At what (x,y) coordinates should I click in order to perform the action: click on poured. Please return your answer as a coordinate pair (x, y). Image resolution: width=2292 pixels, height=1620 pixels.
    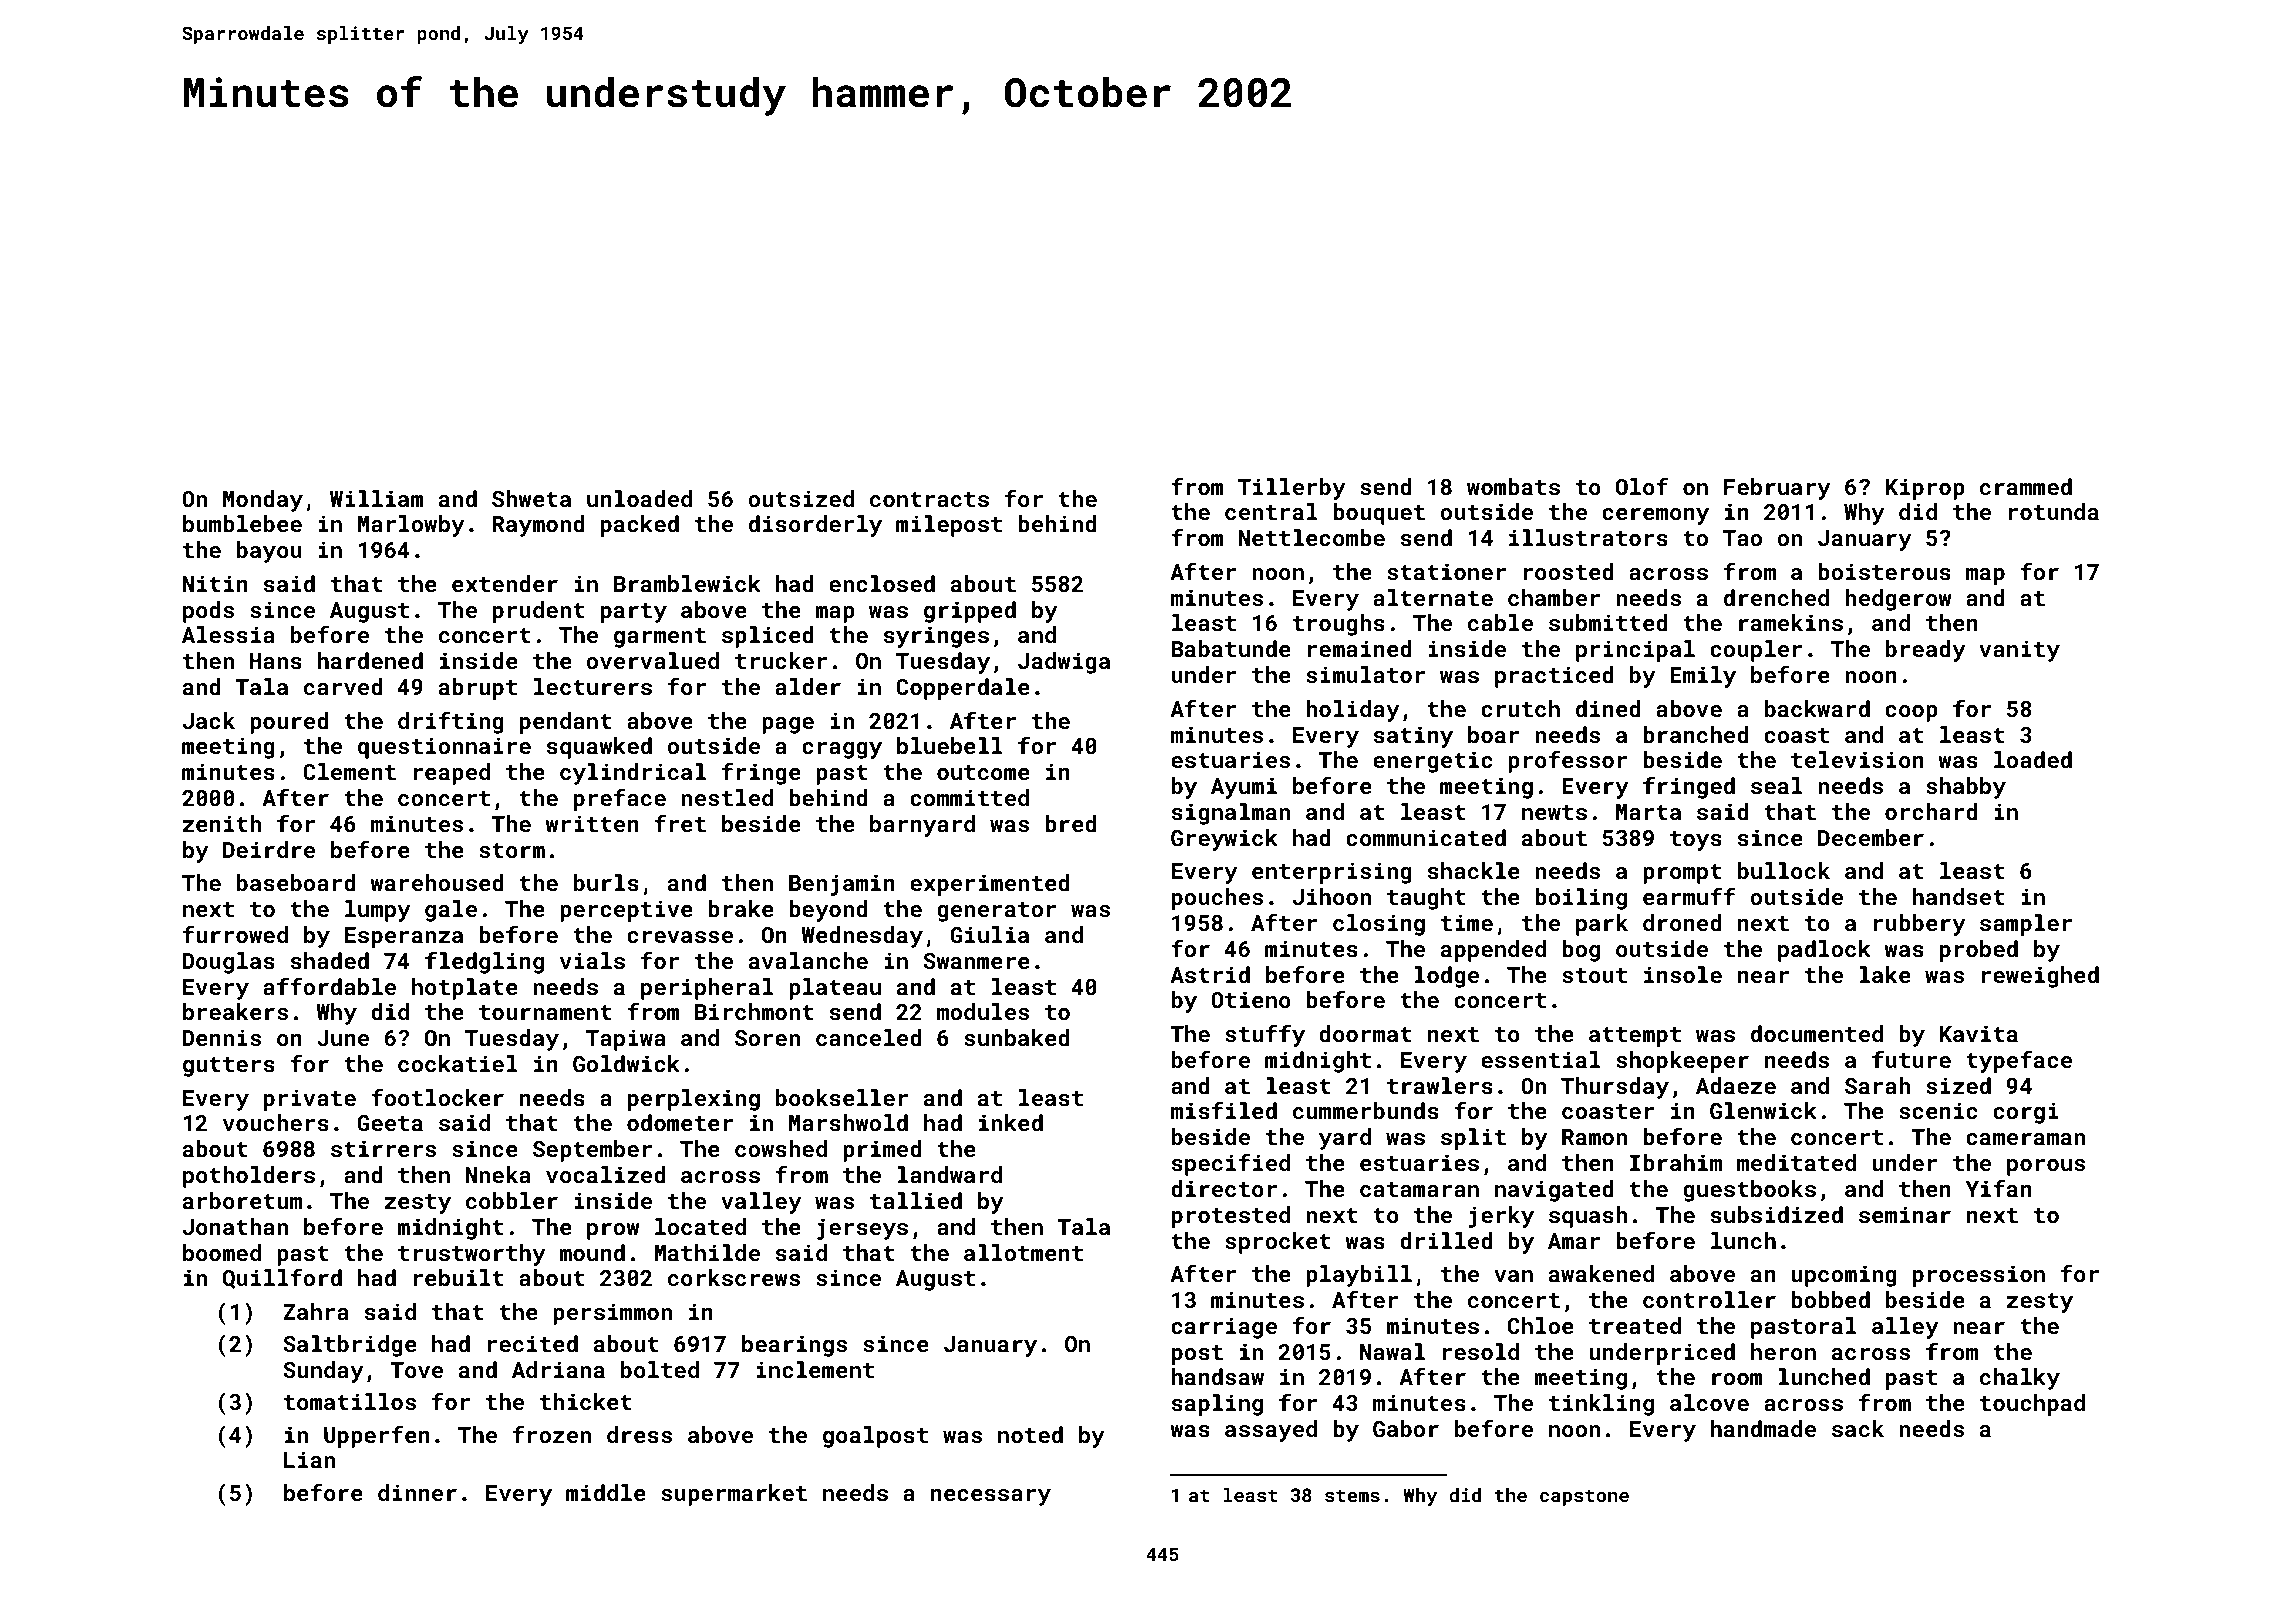
    Looking at the image, I should click on (289, 723).
